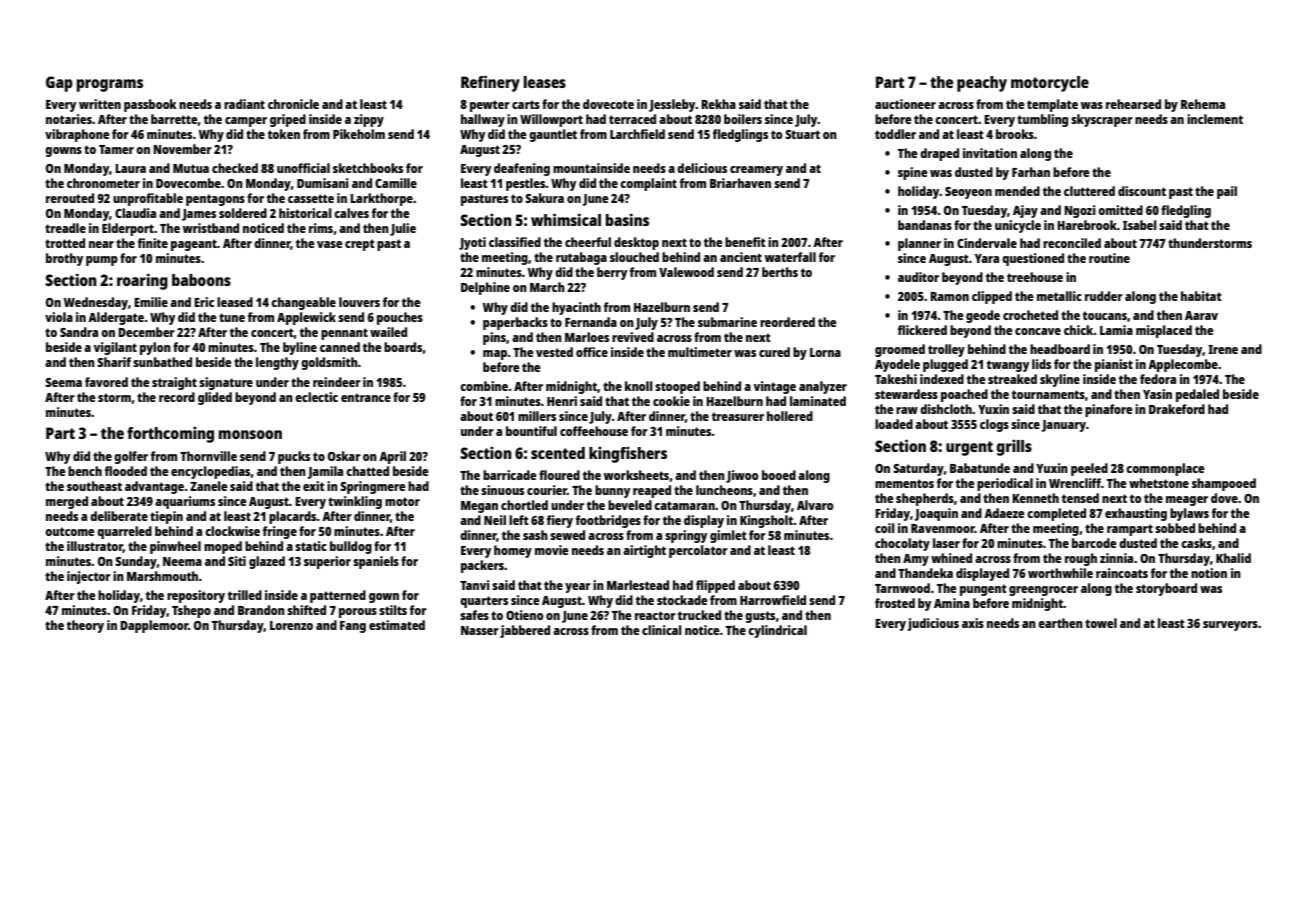 The height and width of the screenshot is (924, 1308). I want to click on Refinery, so click(490, 83).
